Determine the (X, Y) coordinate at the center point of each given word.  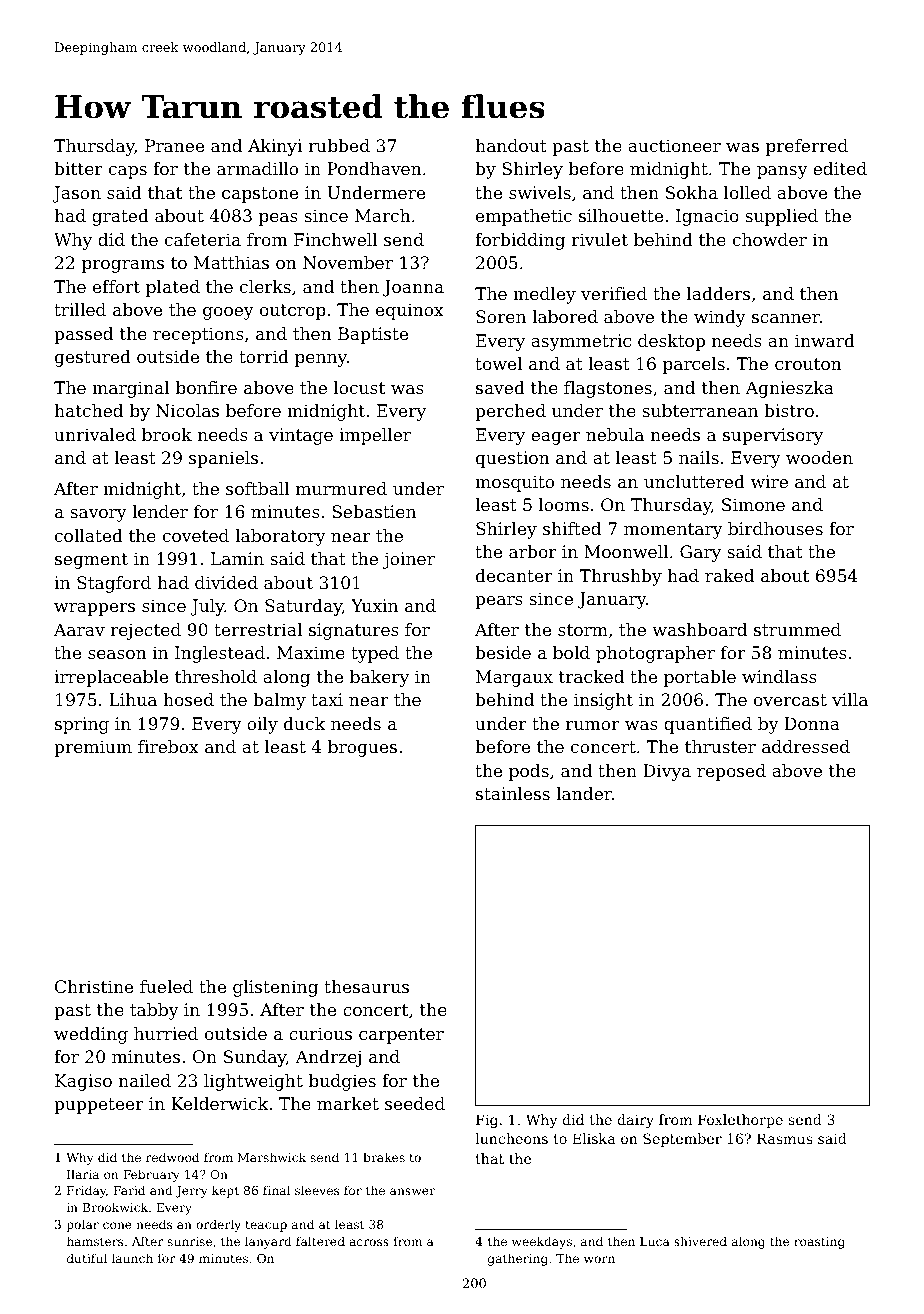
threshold (216, 676)
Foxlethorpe (740, 1121)
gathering (518, 1259)
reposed (731, 772)
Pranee (174, 145)
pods (529, 772)
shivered (700, 1241)
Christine (94, 986)
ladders (718, 293)
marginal (130, 389)
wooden (819, 457)
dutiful (87, 1258)
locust (359, 387)
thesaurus (366, 986)
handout (511, 145)
